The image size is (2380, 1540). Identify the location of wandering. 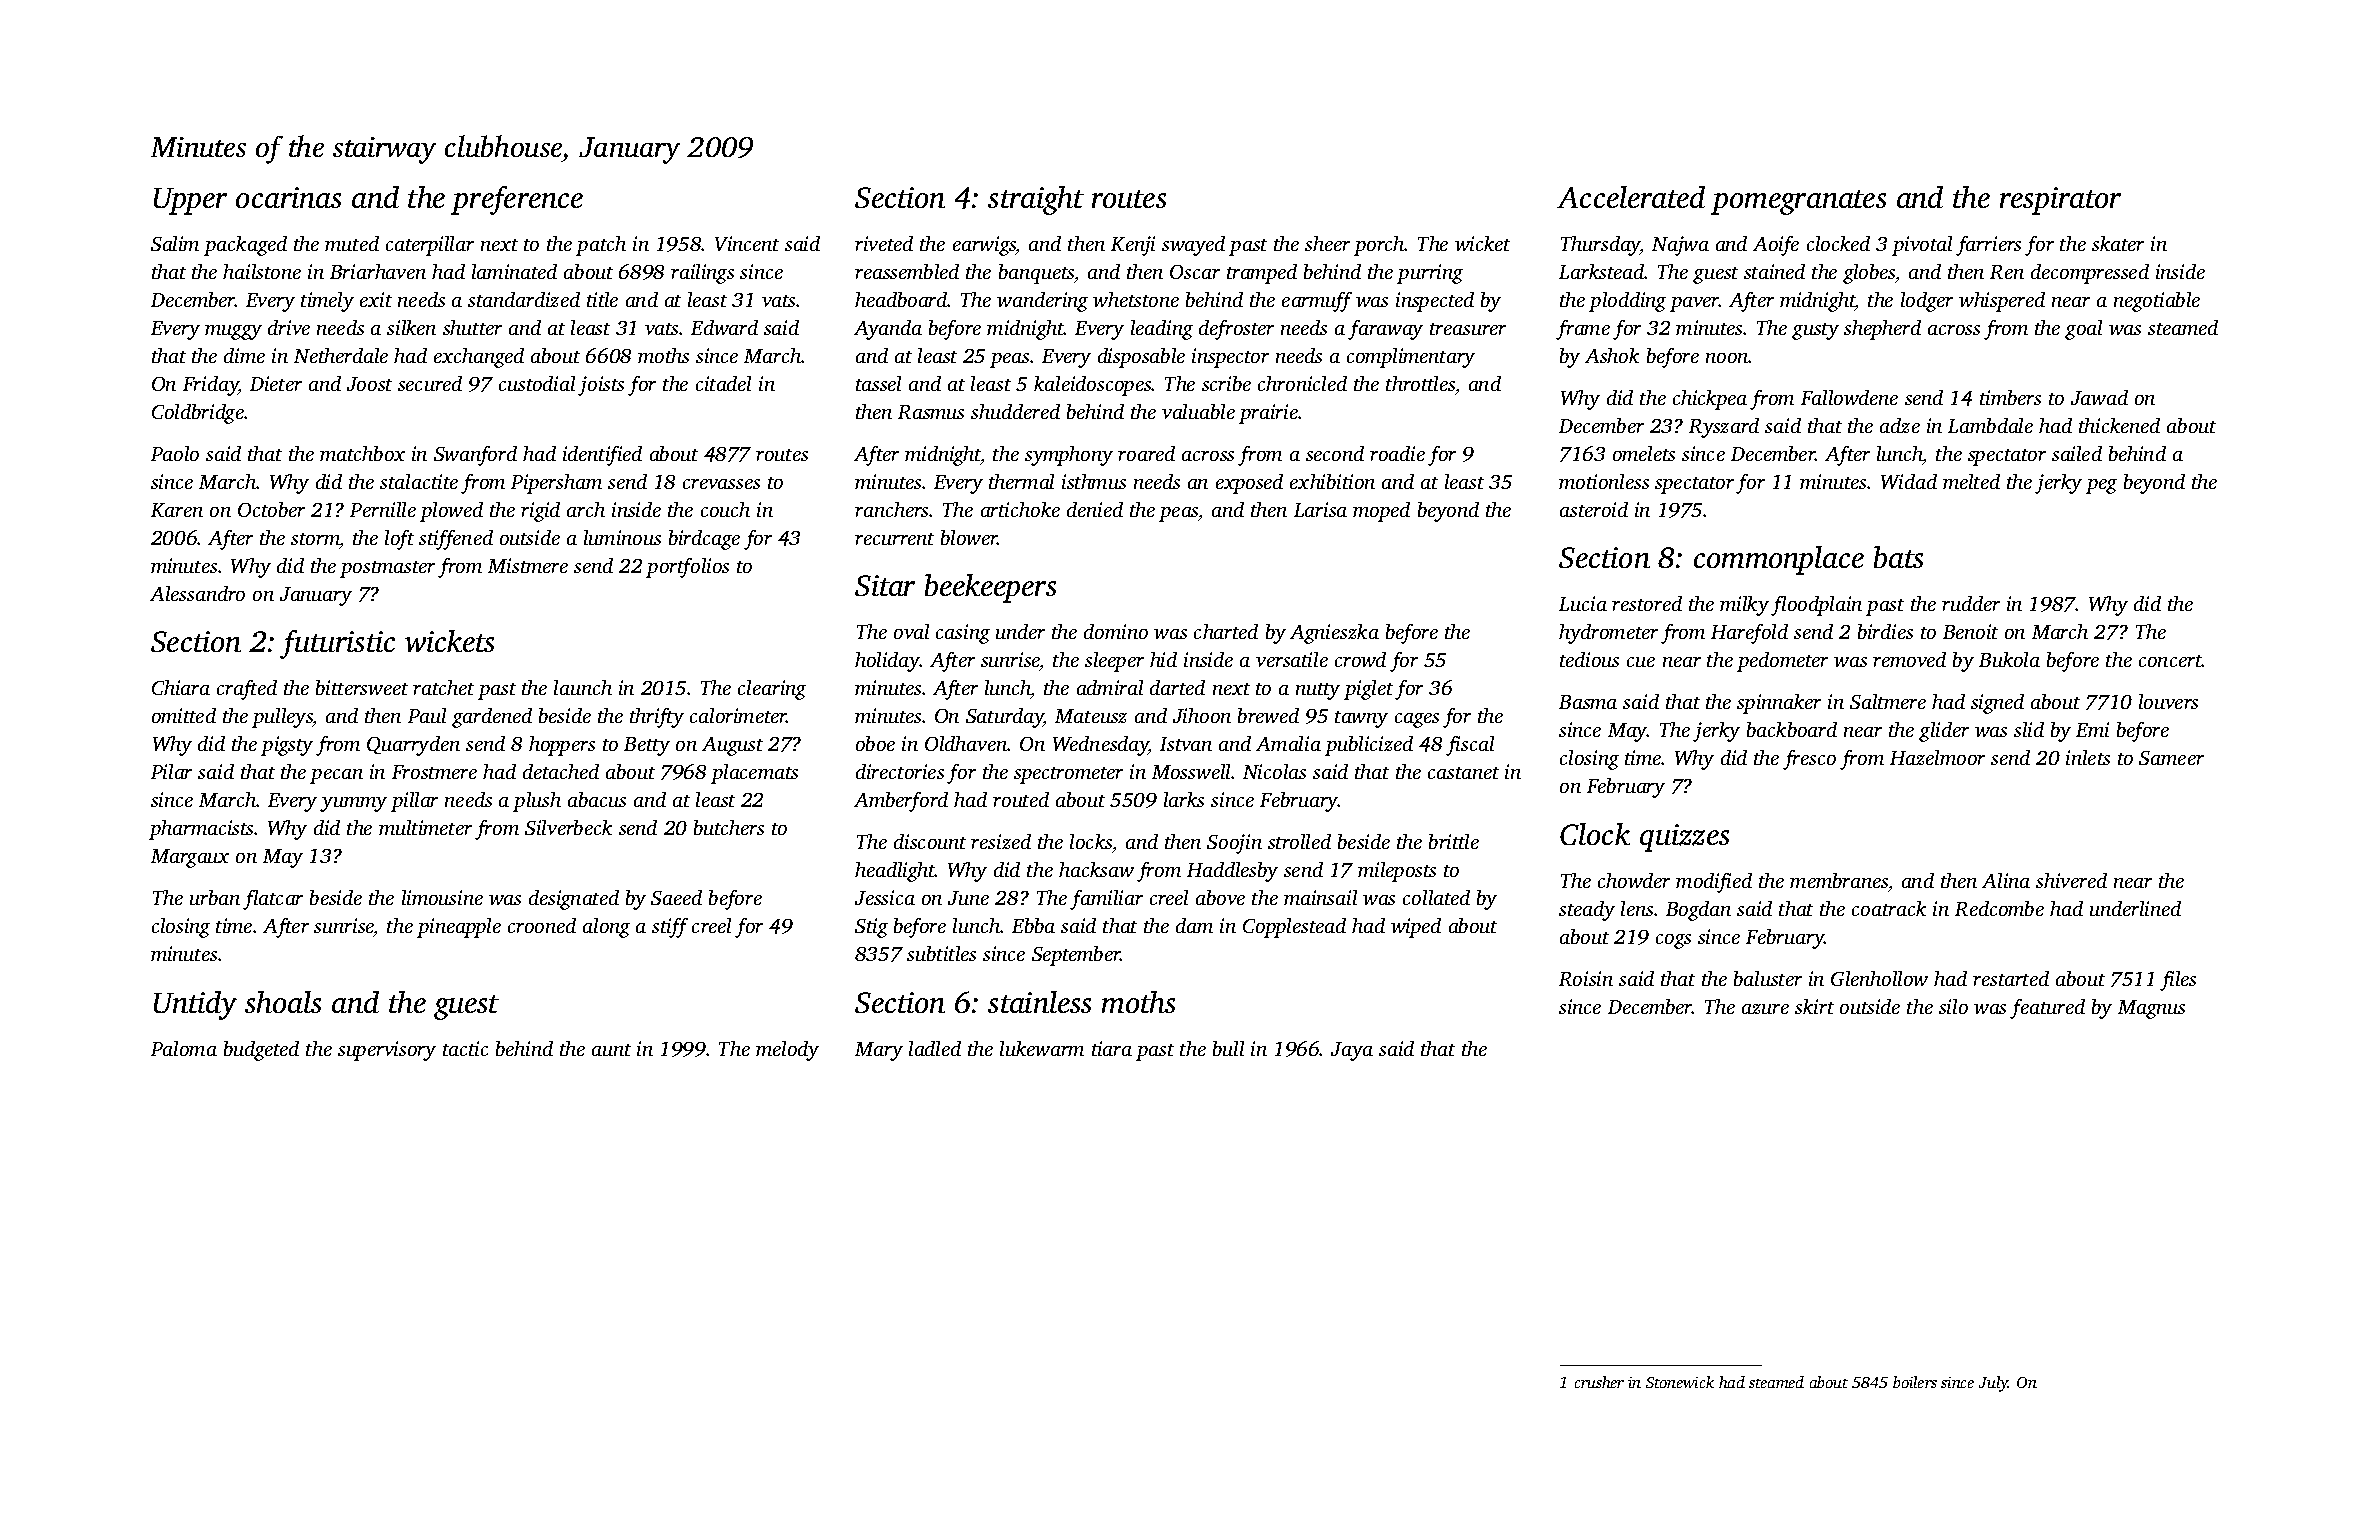
(1042, 302).
